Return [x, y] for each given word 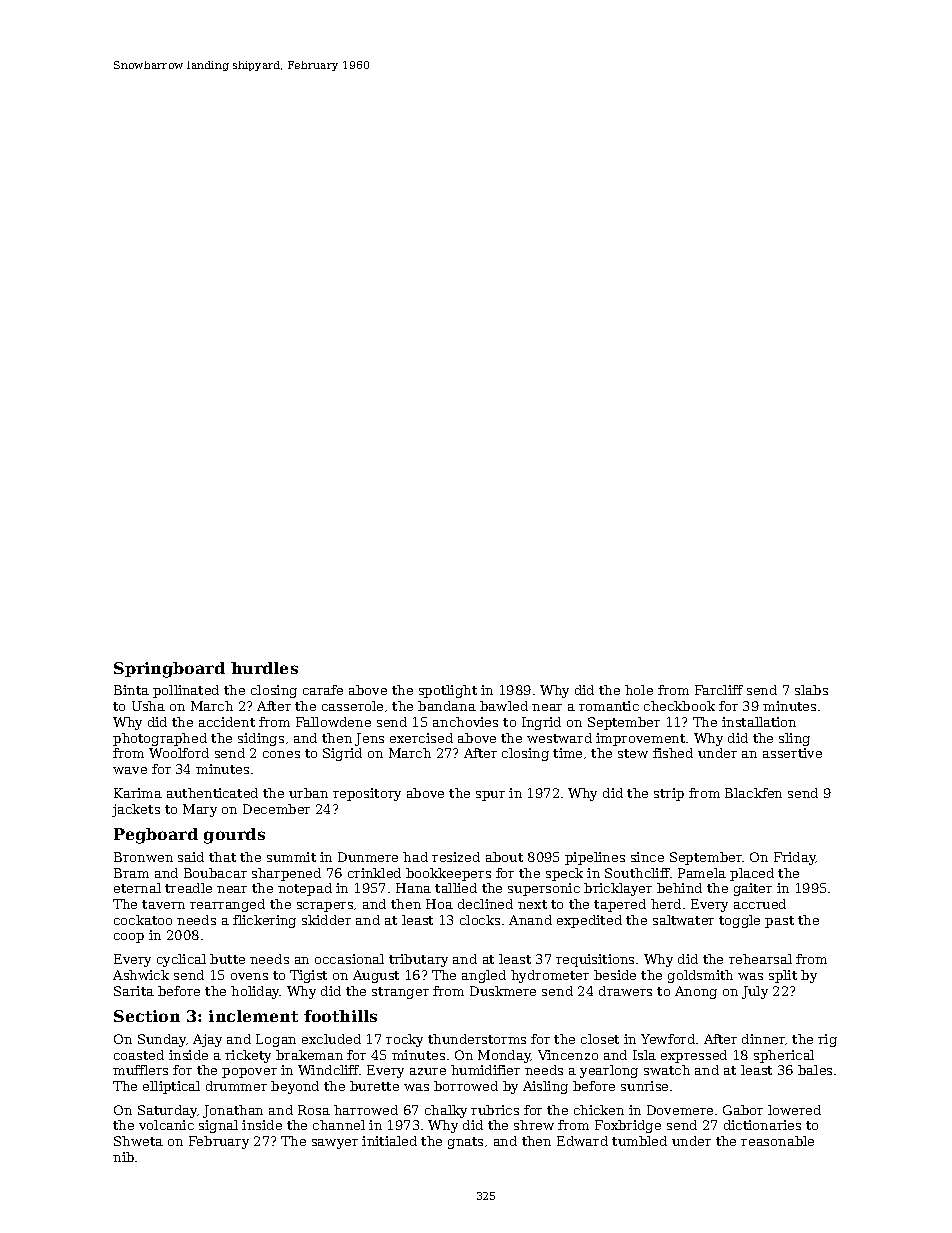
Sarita [134, 991]
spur [490, 796]
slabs [811, 690]
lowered [794, 1110]
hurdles [264, 668]
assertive [792, 753]
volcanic [166, 1125]
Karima [138, 793]
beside [615, 975]
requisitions [595, 960]
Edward [582, 1141]
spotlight [448, 691]
